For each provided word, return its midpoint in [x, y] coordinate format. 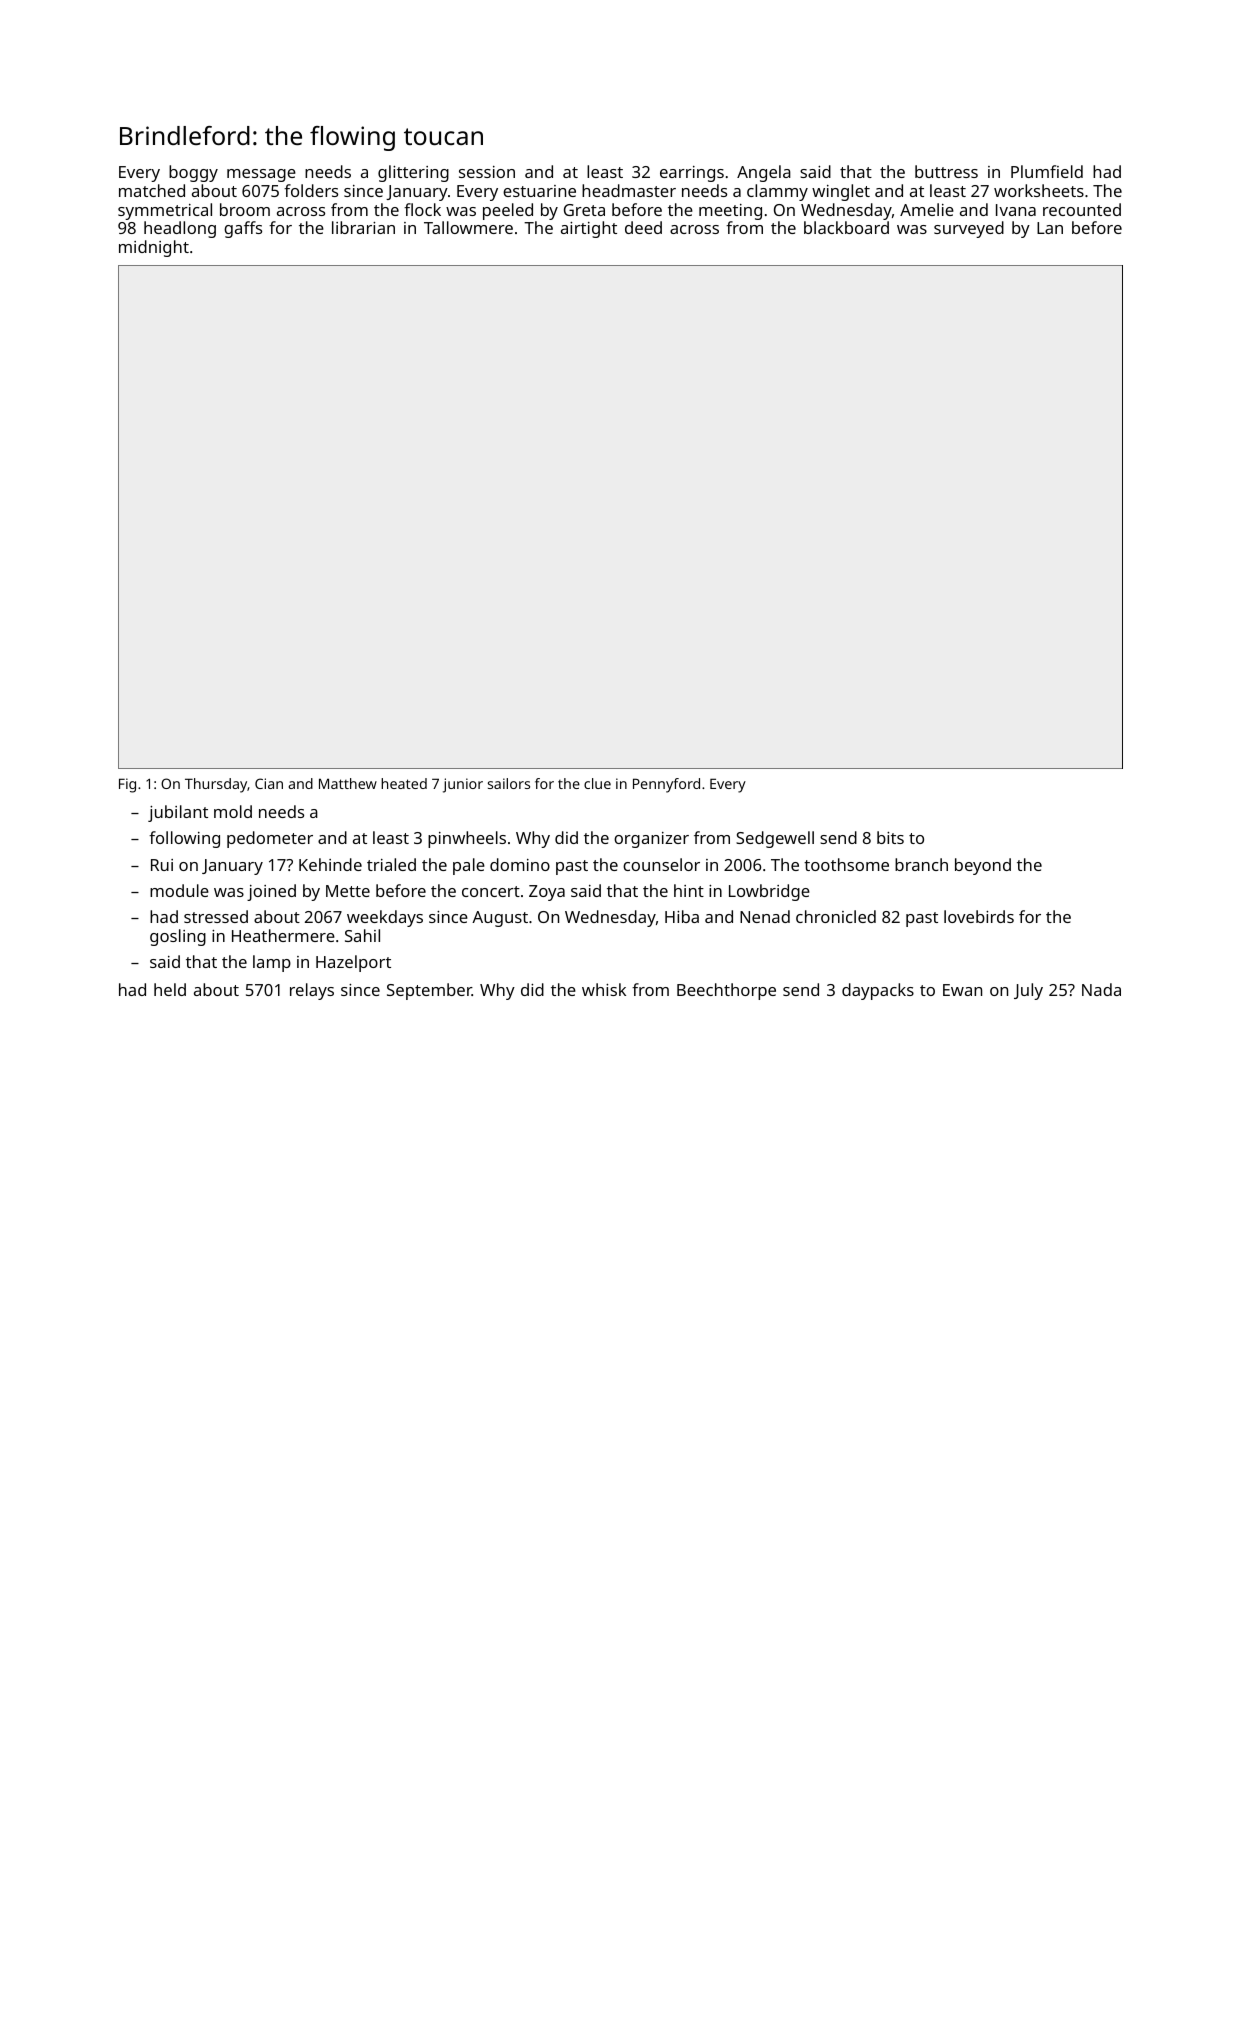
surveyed [969, 229]
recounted [1082, 209]
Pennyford [666, 785]
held [170, 989]
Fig [127, 785]
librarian [363, 227]
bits [890, 837]
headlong [180, 229]
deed [643, 227]
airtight [589, 229]
